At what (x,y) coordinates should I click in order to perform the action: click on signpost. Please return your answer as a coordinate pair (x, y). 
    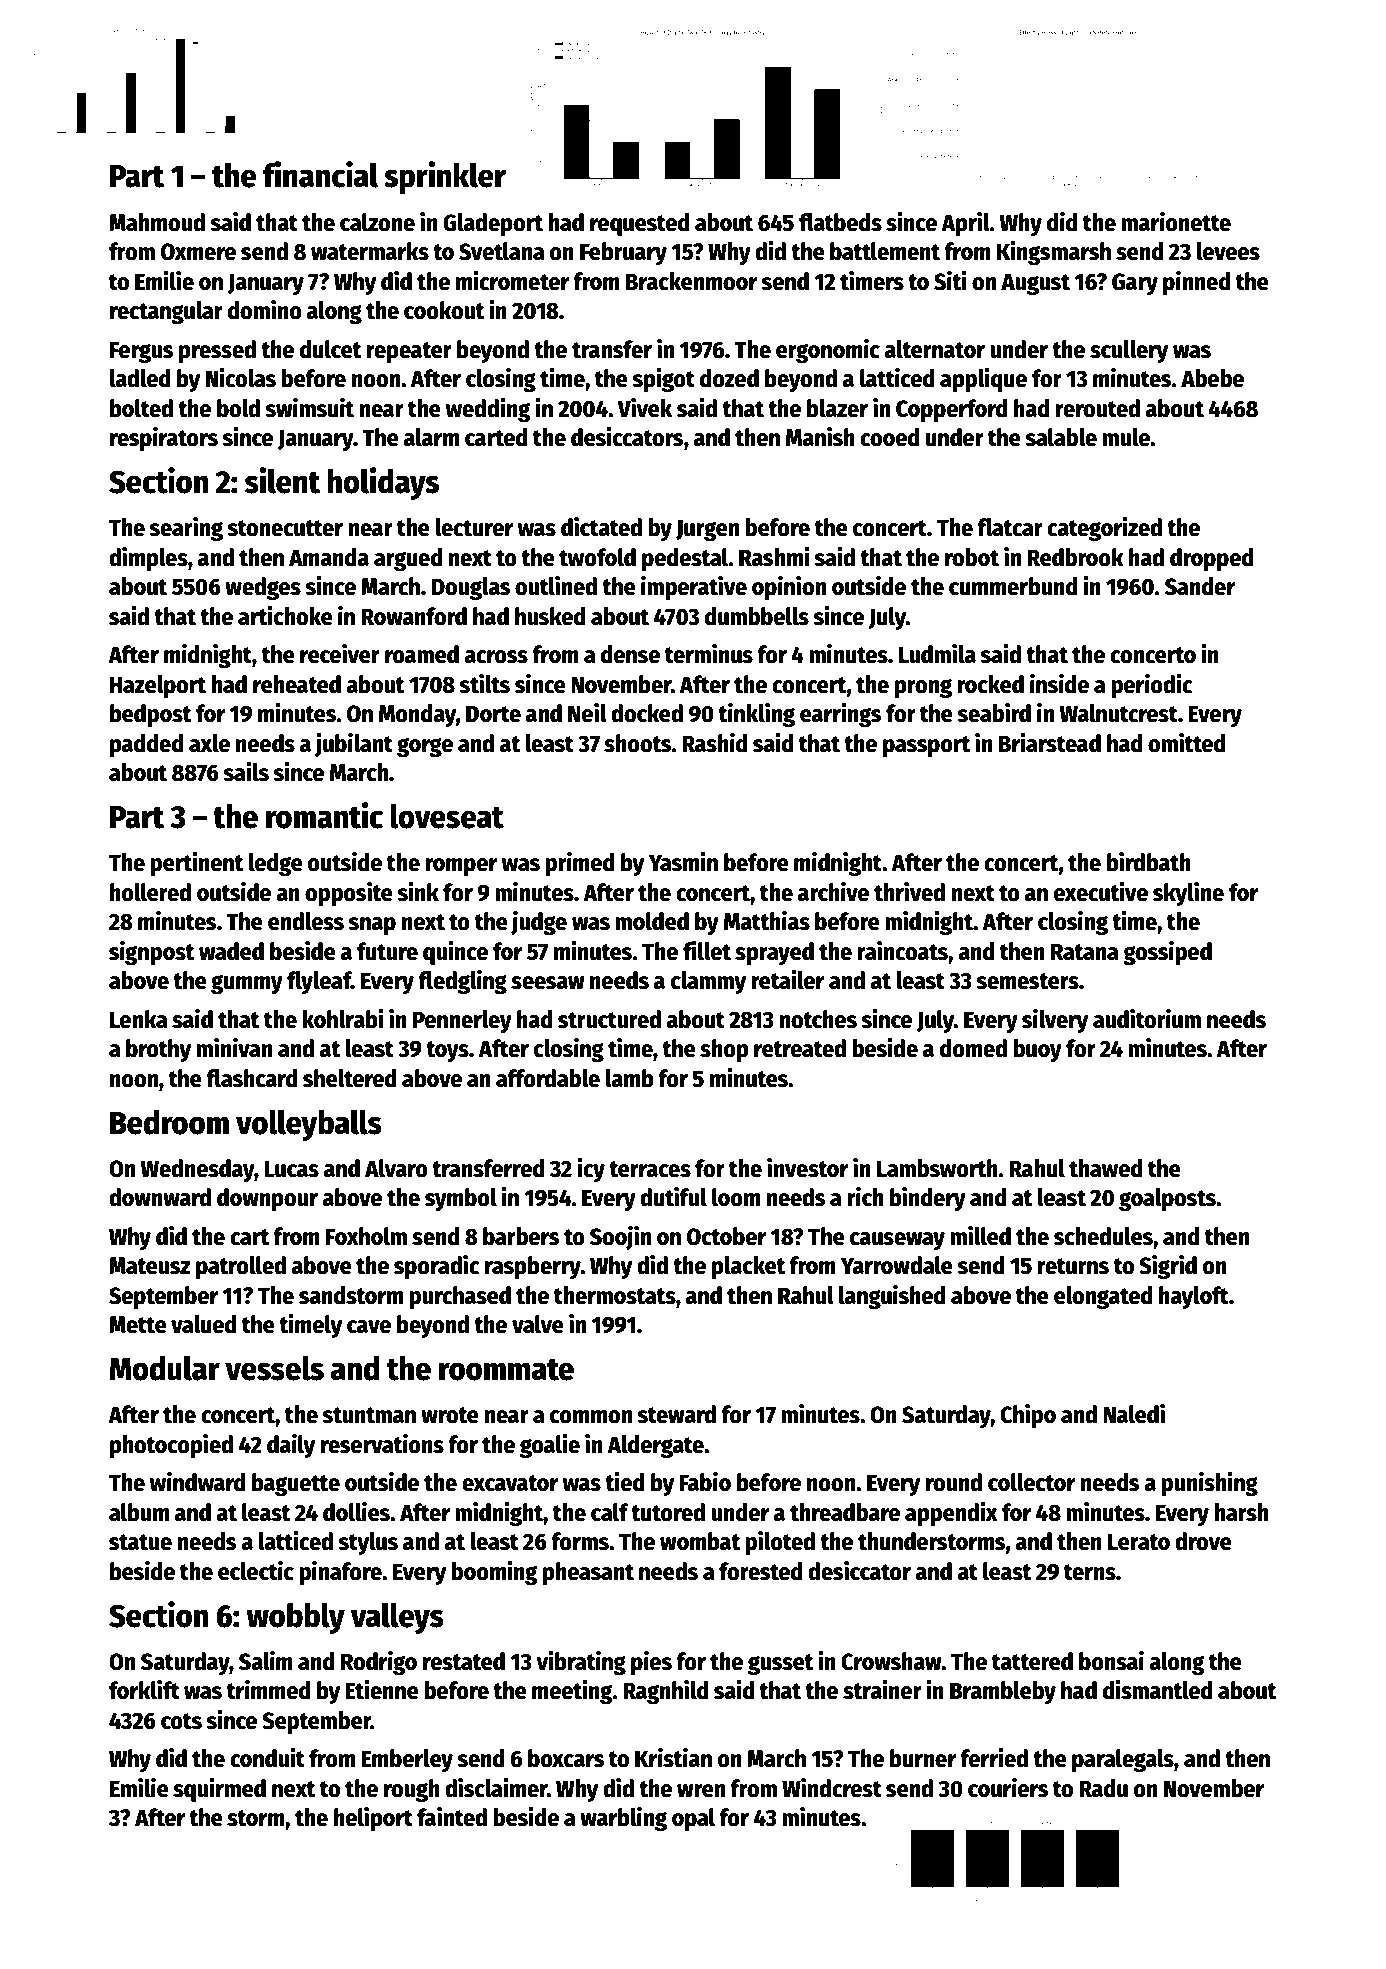
    Looking at the image, I should click on (151, 953).
